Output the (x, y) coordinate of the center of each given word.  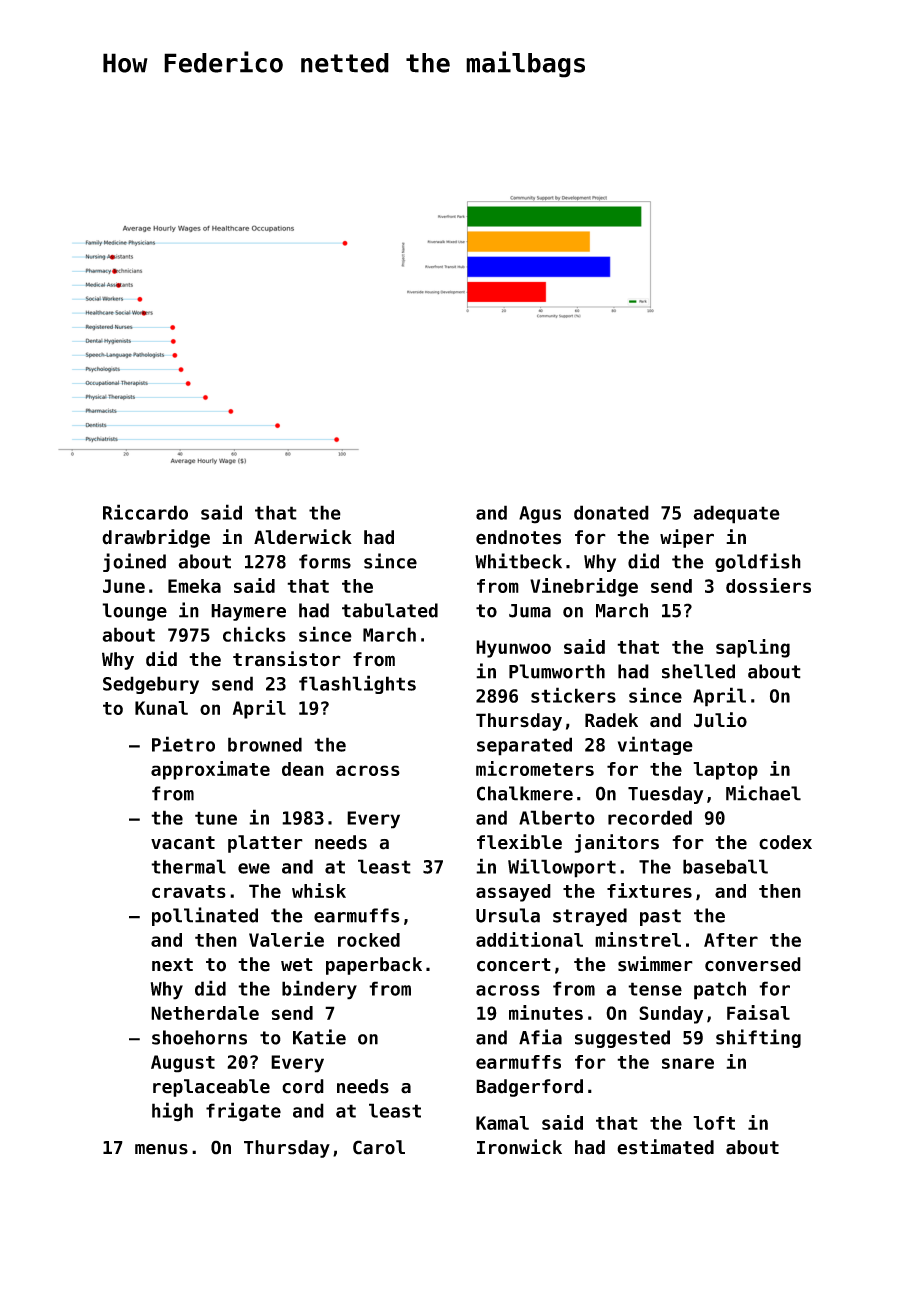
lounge (134, 612)
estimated (665, 1147)
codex (785, 842)
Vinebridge (584, 587)
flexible (519, 842)
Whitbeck (518, 561)
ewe (254, 868)
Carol (379, 1147)
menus (161, 1149)
